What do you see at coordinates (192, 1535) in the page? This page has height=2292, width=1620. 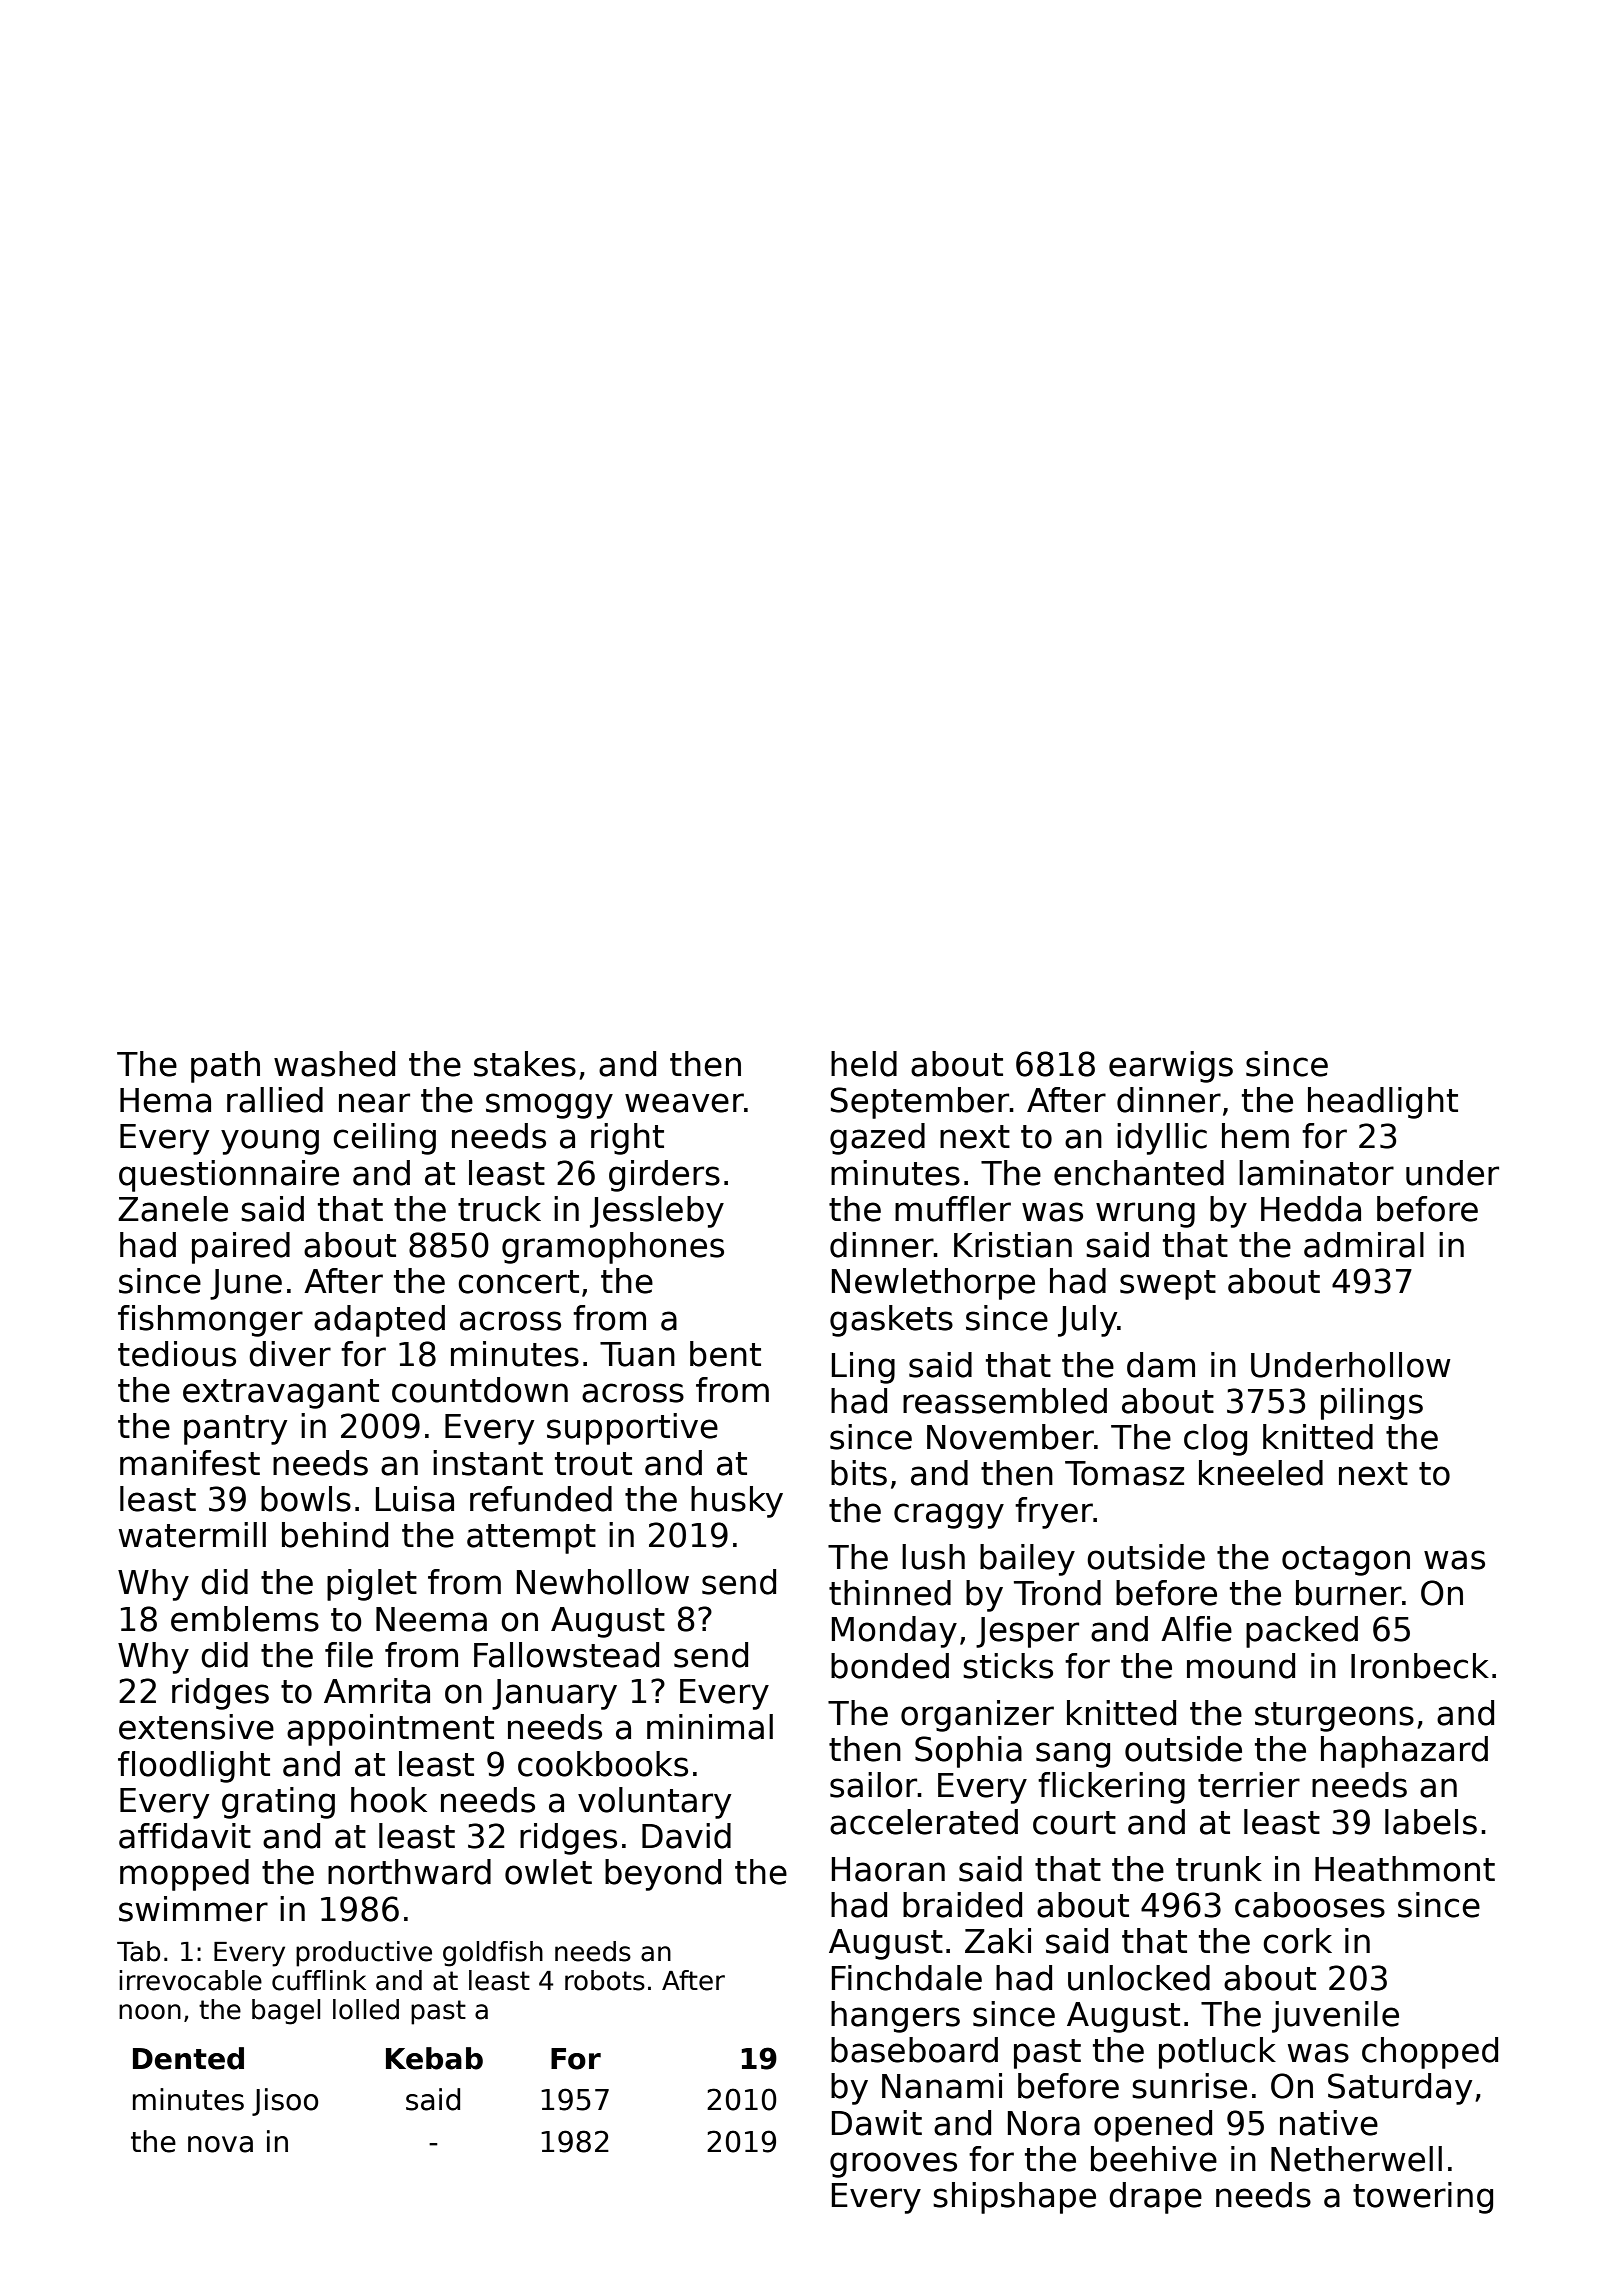 I see `watermill` at bounding box center [192, 1535].
